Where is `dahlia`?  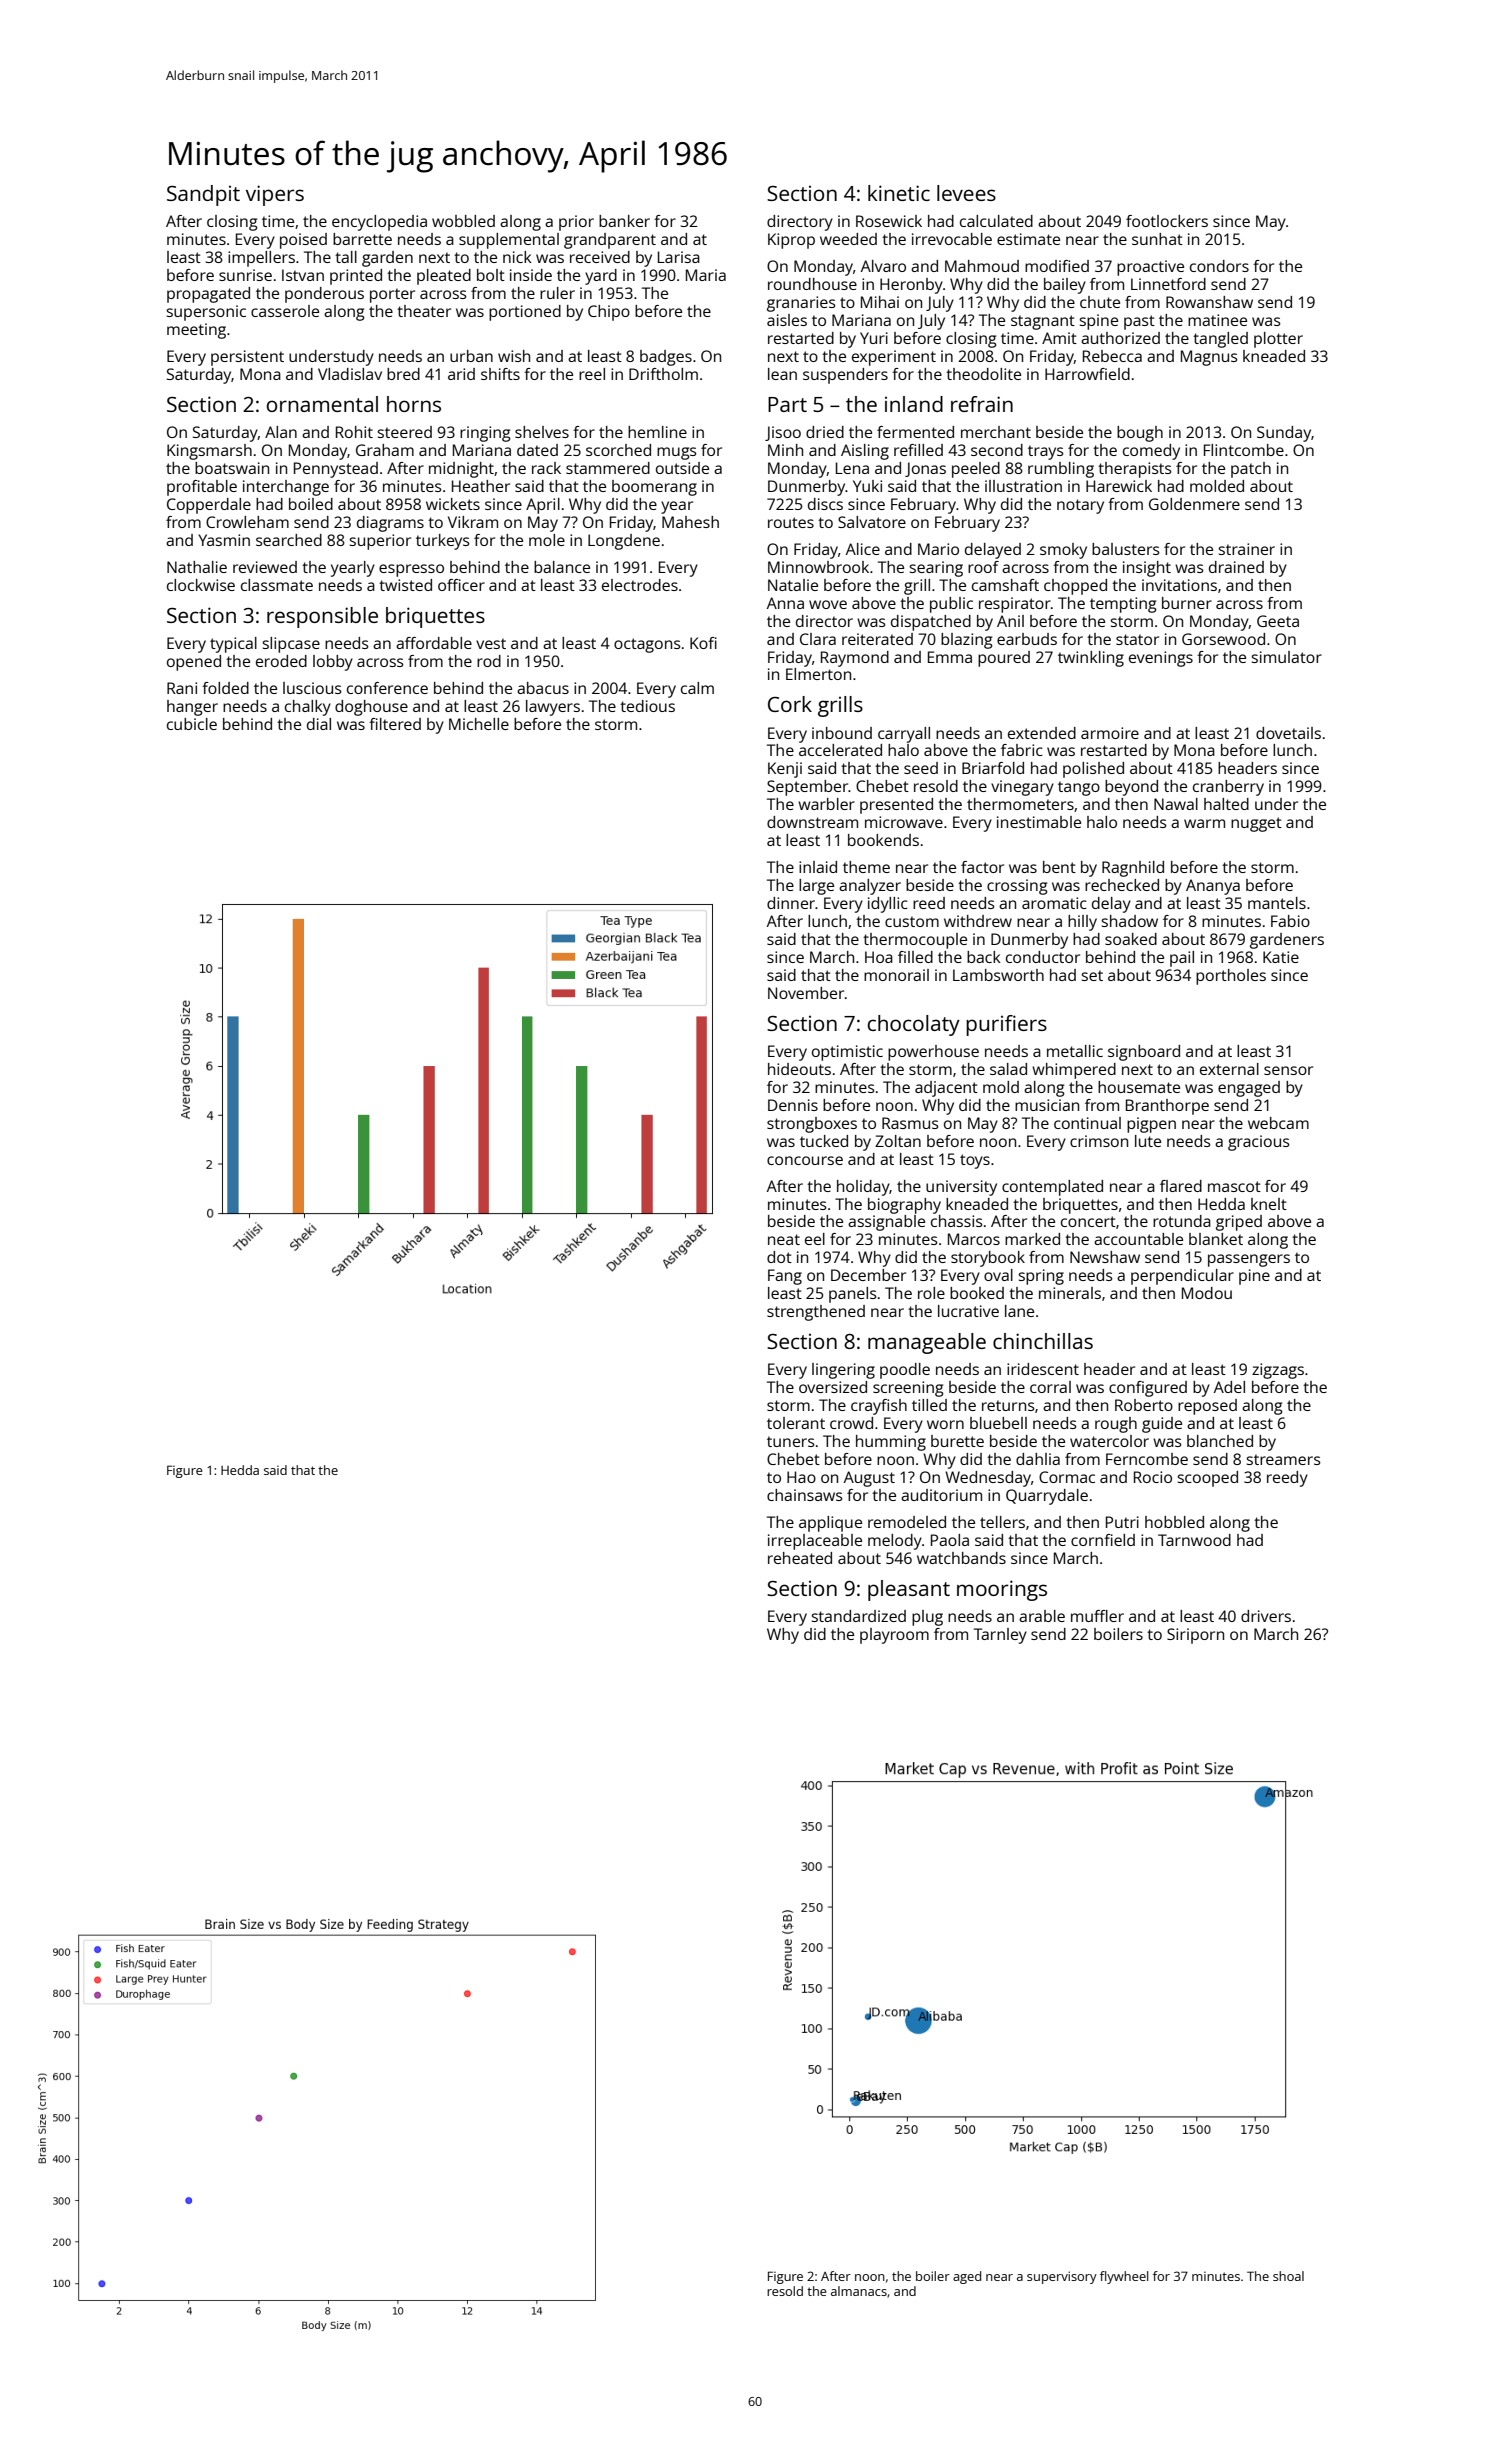
dahlia is located at coordinates (1038, 1459).
